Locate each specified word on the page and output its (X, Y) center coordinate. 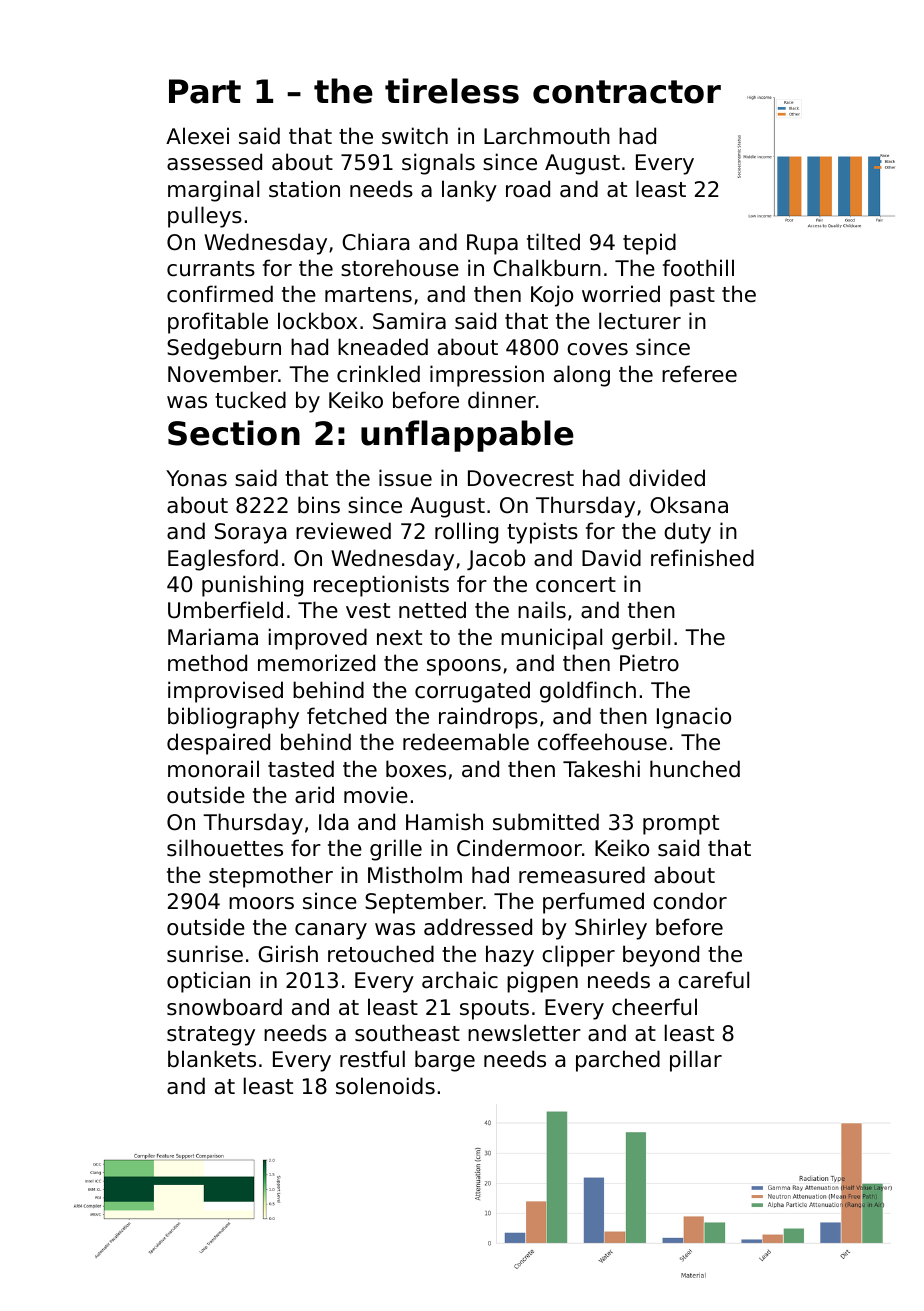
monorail (213, 769)
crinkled (378, 374)
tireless (452, 91)
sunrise (205, 954)
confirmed (220, 294)
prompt (681, 825)
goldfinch (588, 692)
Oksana (689, 505)
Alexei (197, 136)
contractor (627, 92)
